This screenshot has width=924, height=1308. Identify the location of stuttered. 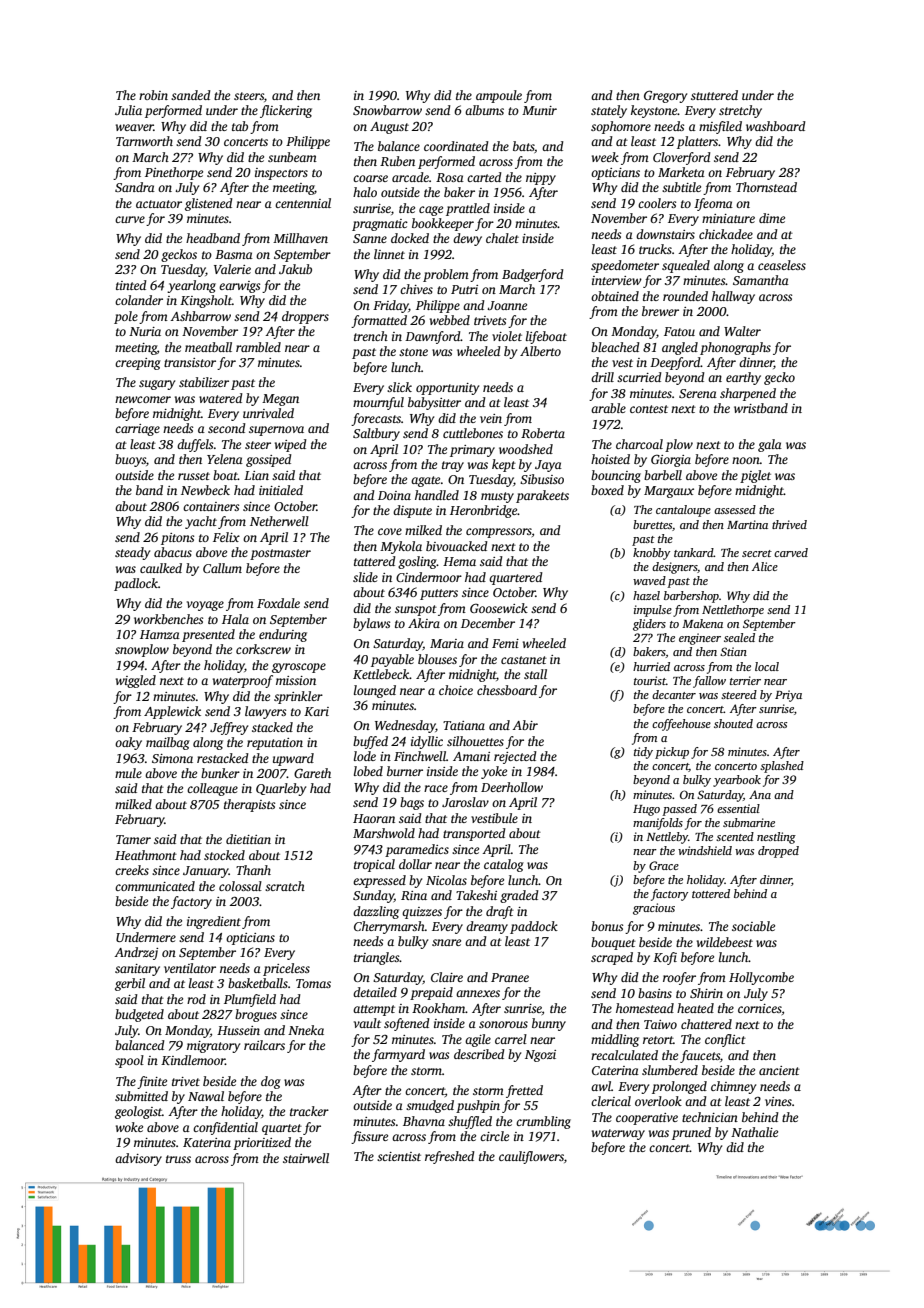
(714, 95).
